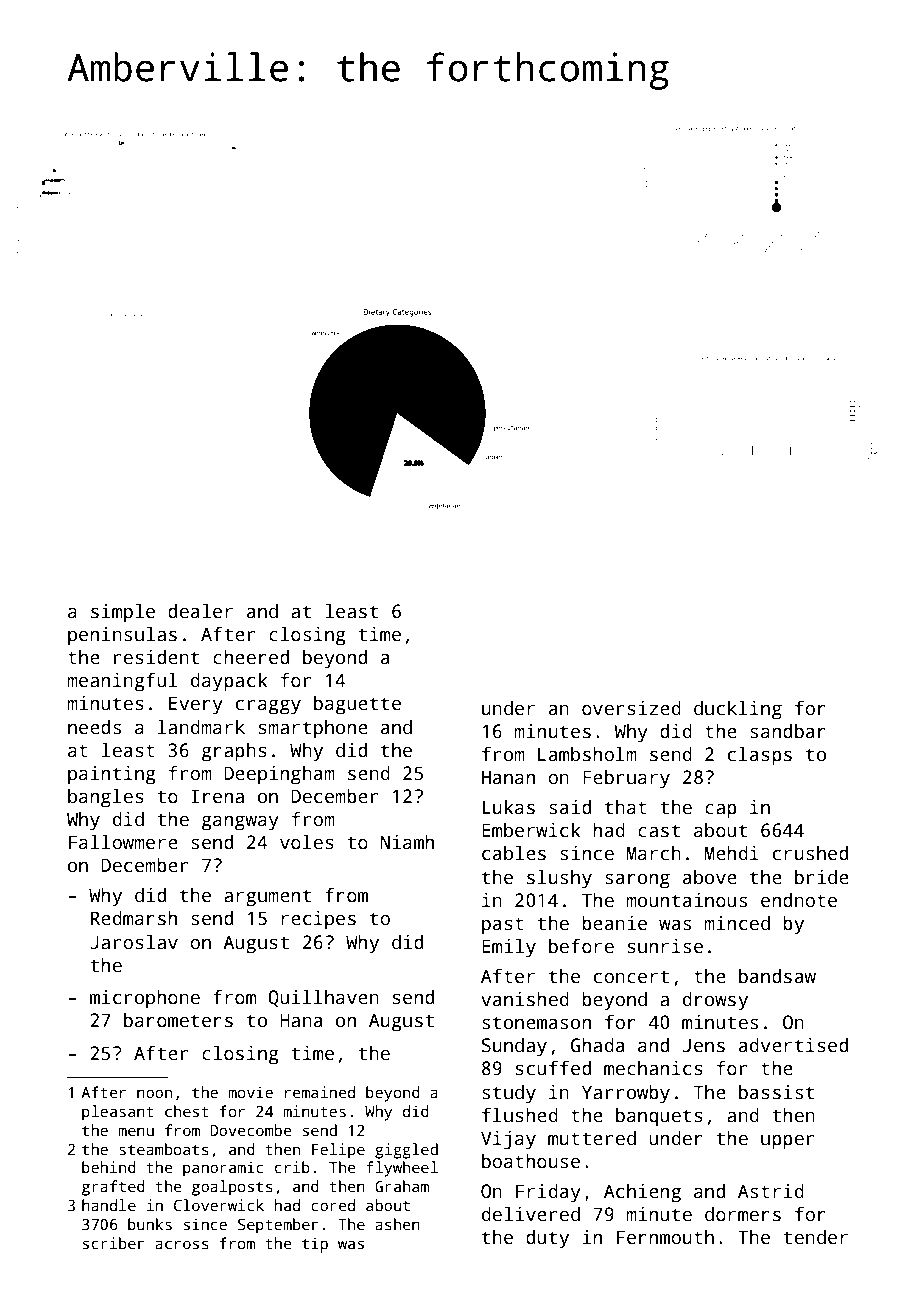 This document has width=924, height=1308. What do you see at coordinates (815, 1237) in the document?
I see `tender` at bounding box center [815, 1237].
